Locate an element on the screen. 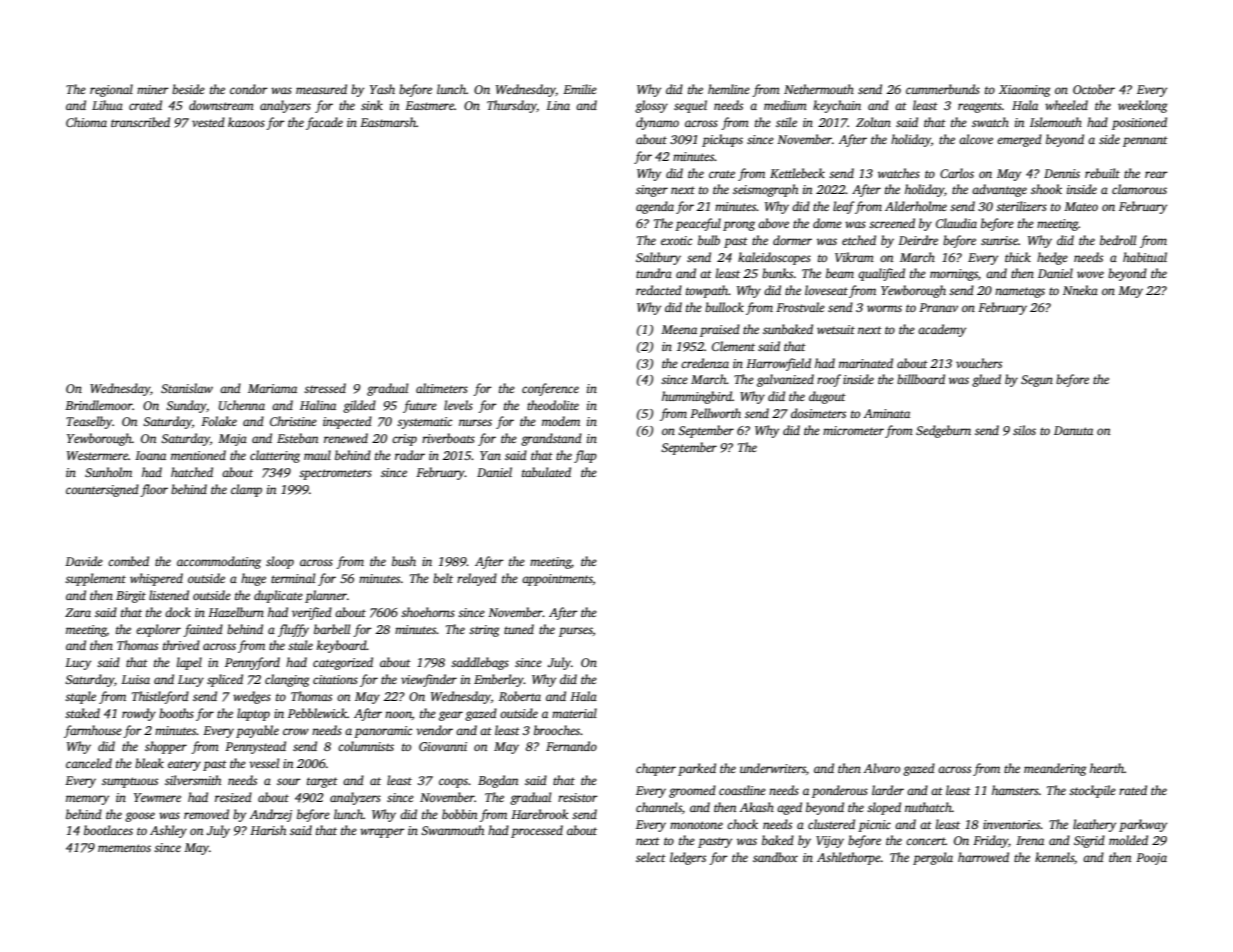 The image size is (1233, 952). memory is located at coordinates (87, 800).
